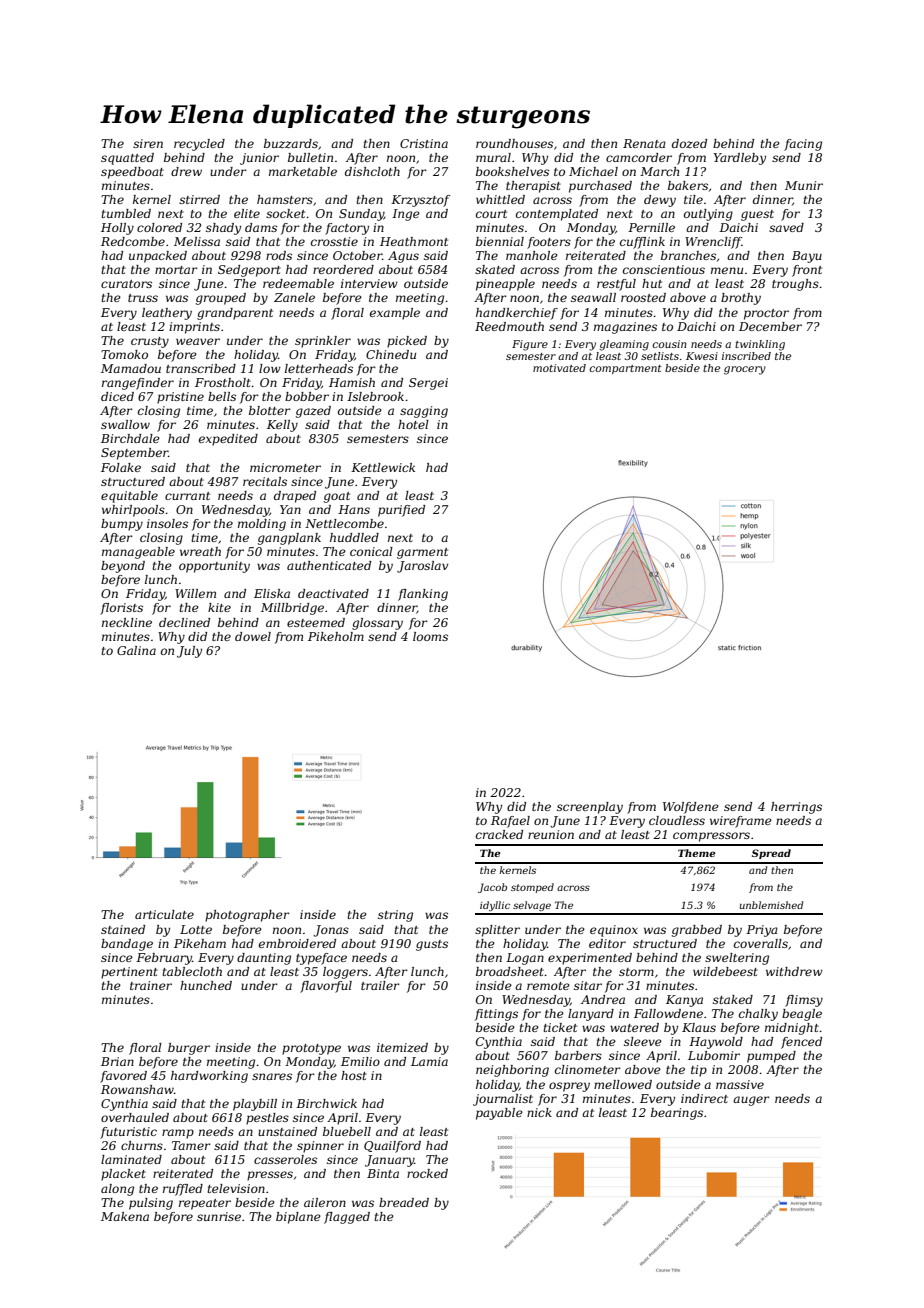 The image size is (924, 1308). Describe the element at coordinates (660, 201) in the screenshot. I see `dewy` at that location.
